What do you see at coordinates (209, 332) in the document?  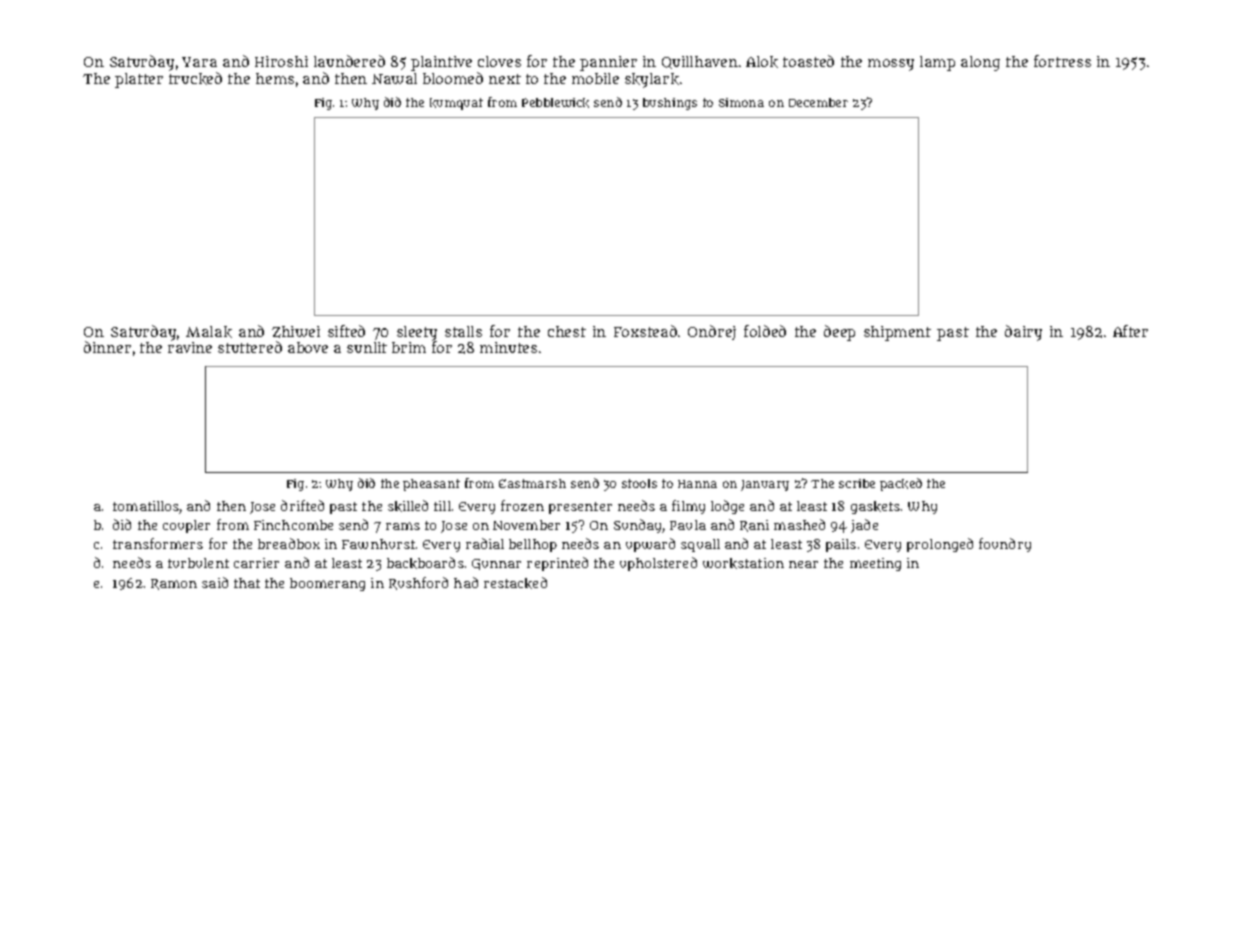 I see `Malak` at bounding box center [209, 332].
